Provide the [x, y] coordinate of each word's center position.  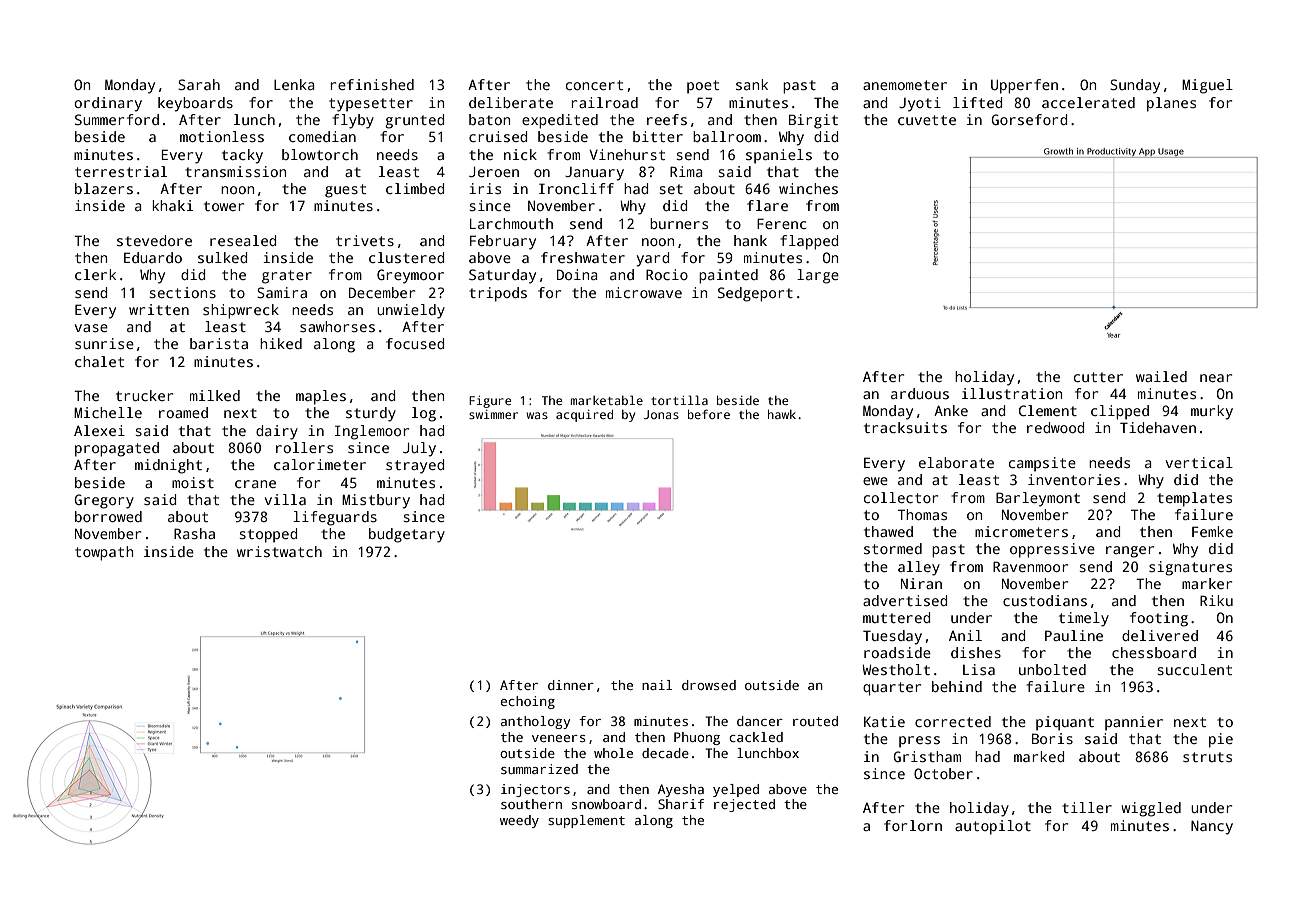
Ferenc [782, 223]
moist [193, 482]
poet [703, 87]
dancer [760, 721]
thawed [888, 531]
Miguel [1207, 86]
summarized [539, 769]
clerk [95, 274]
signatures [1190, 568]
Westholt [896, 669]
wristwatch [279, 551]
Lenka [294, 84]
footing [1159, 619]
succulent [1194, 669]
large [818, 276]
